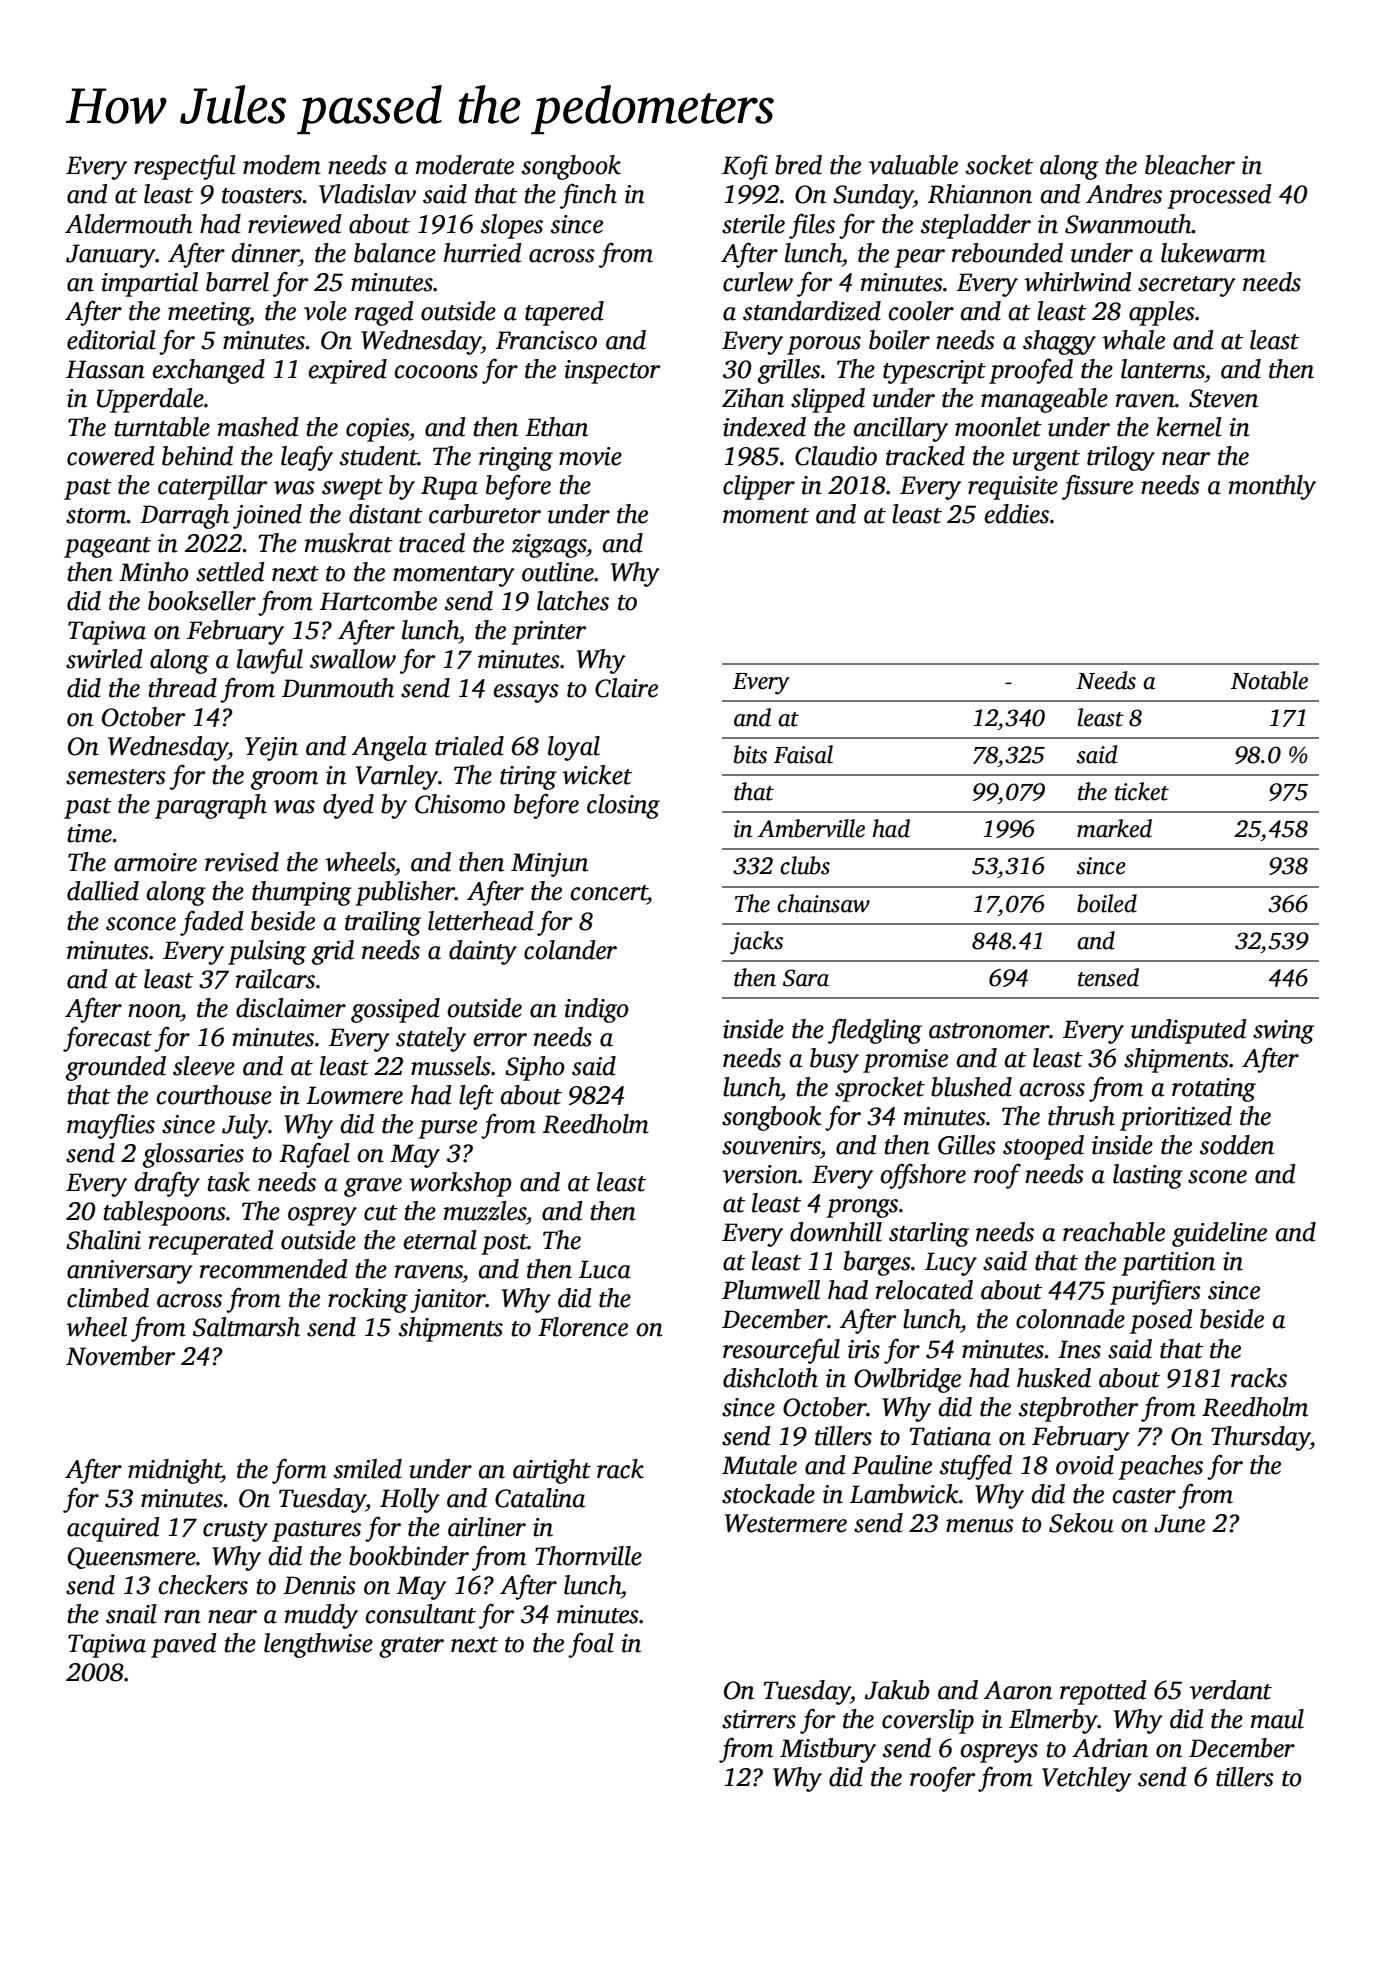  Describe the element at coordinates (768, 1494) in the page. I see `stockade` at that location.
